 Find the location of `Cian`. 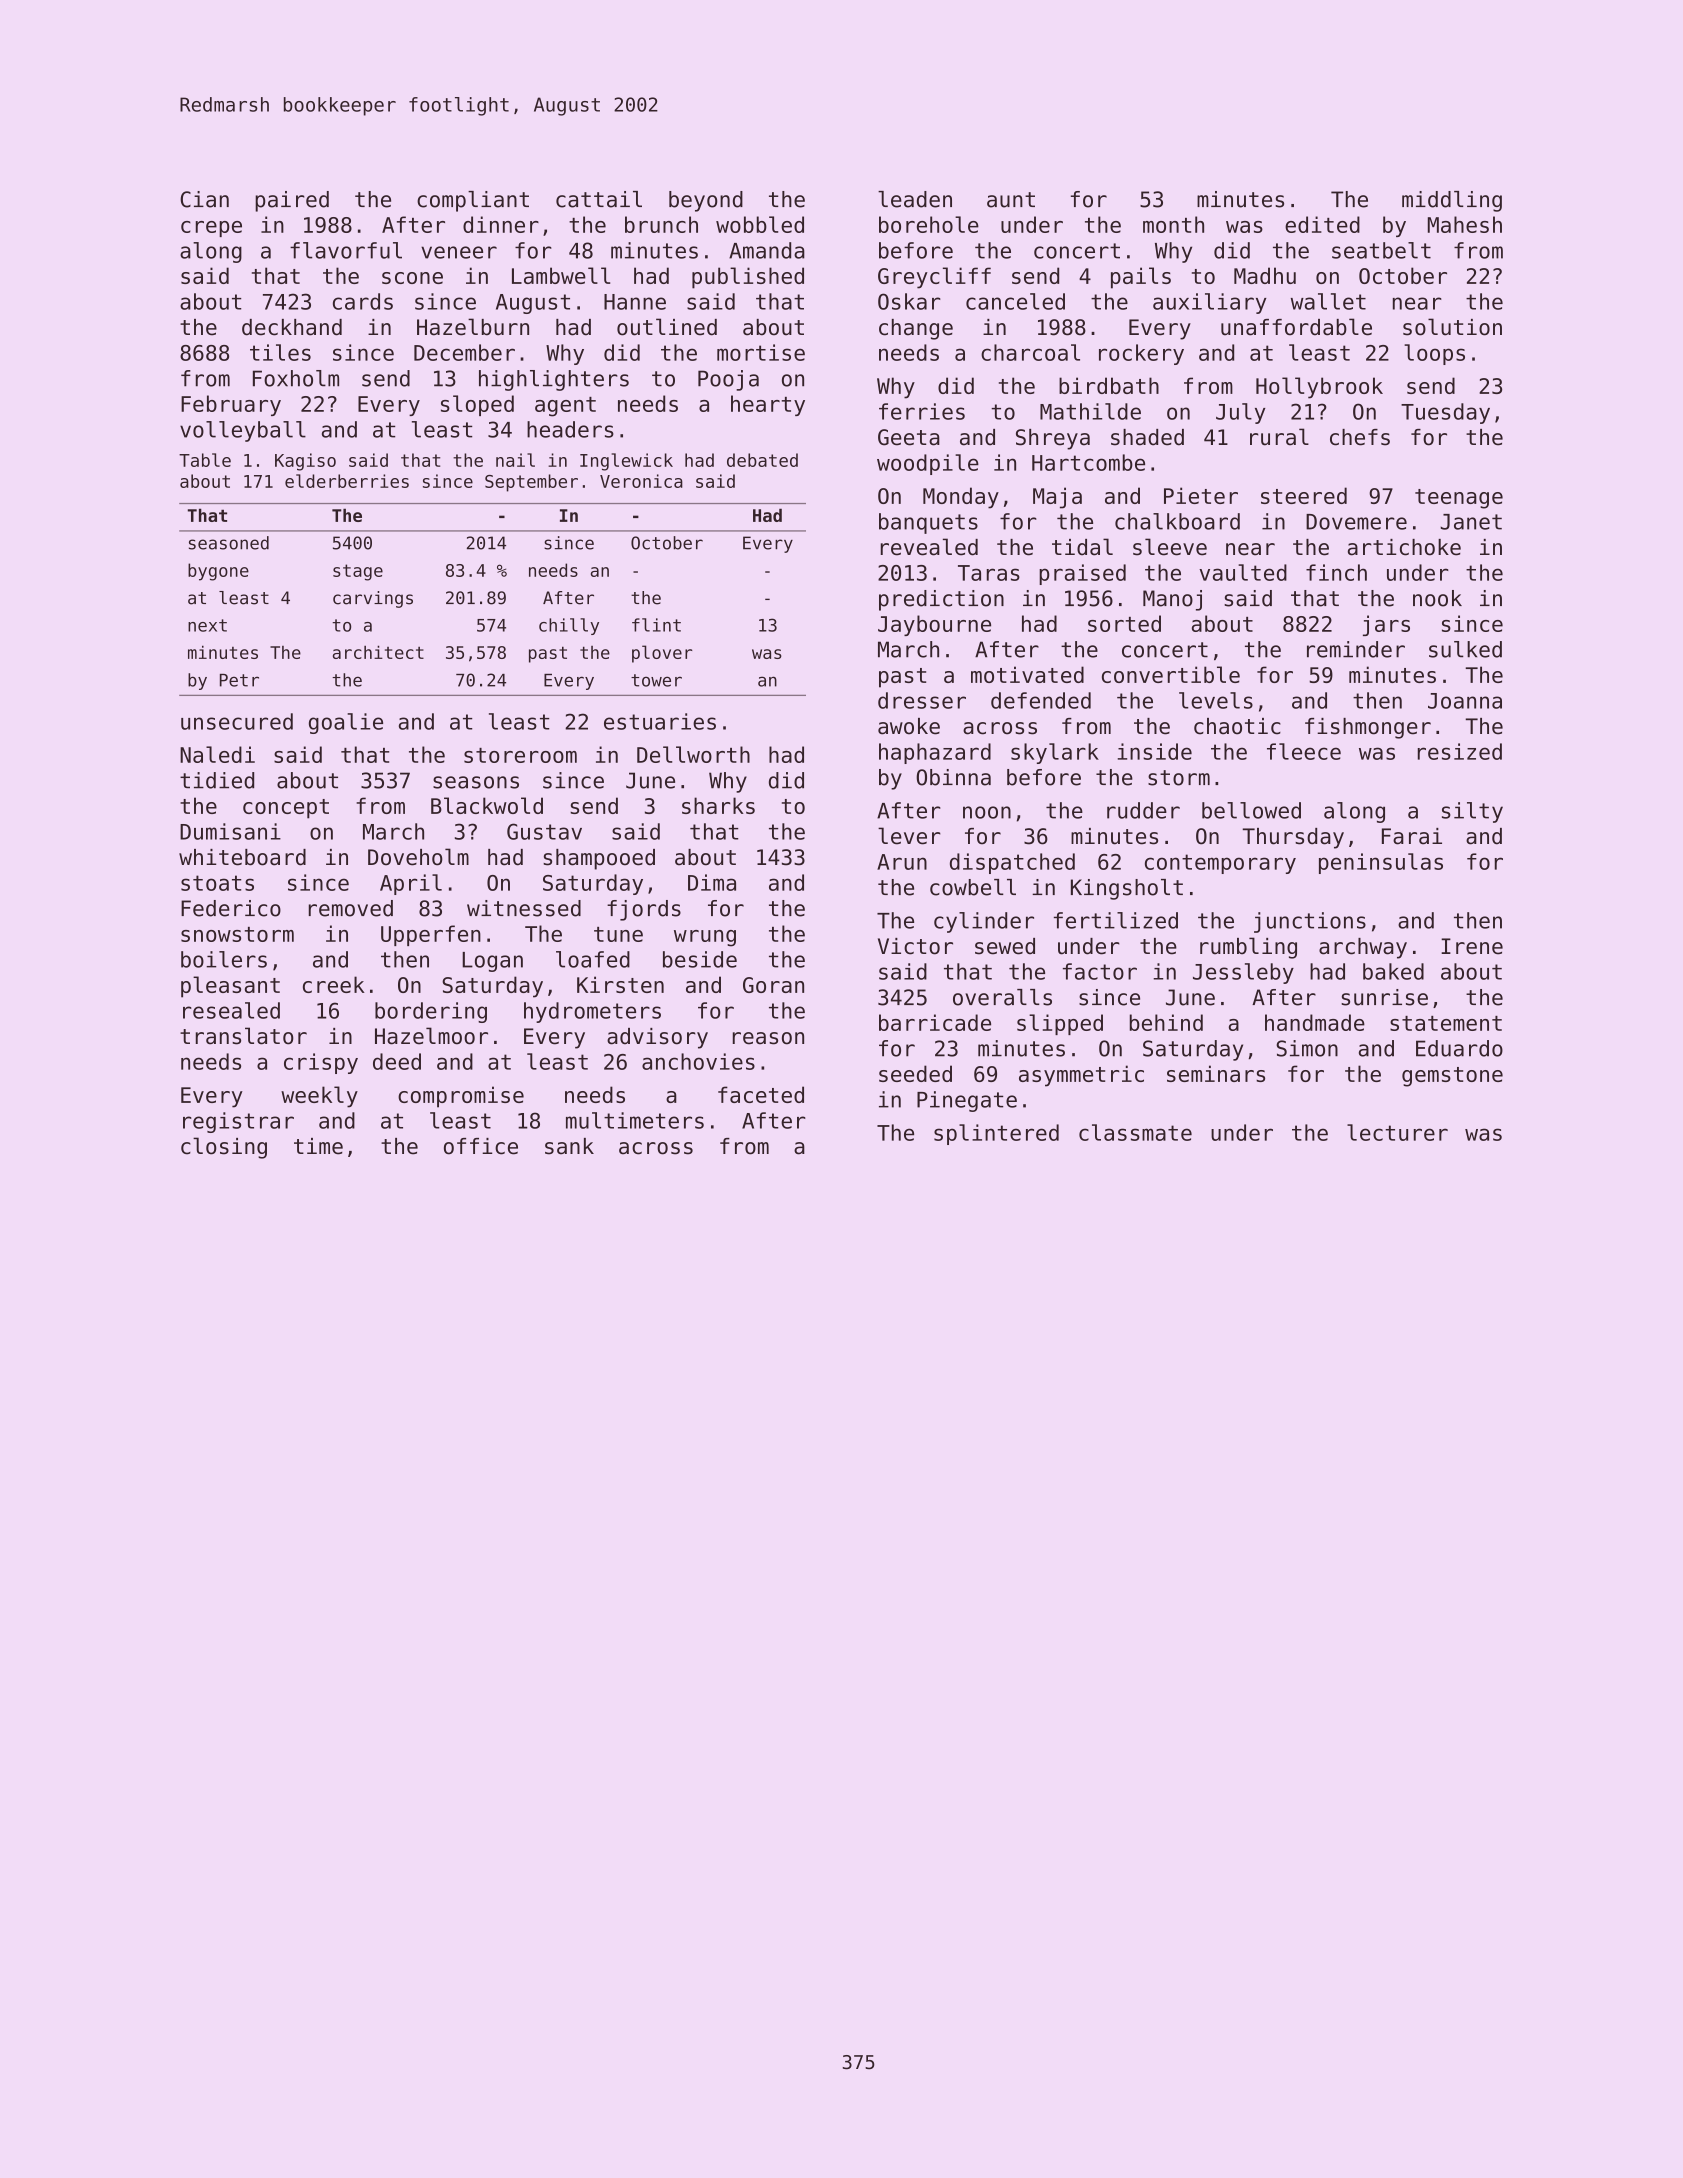

Cian is located at coordinates (204, 199).
